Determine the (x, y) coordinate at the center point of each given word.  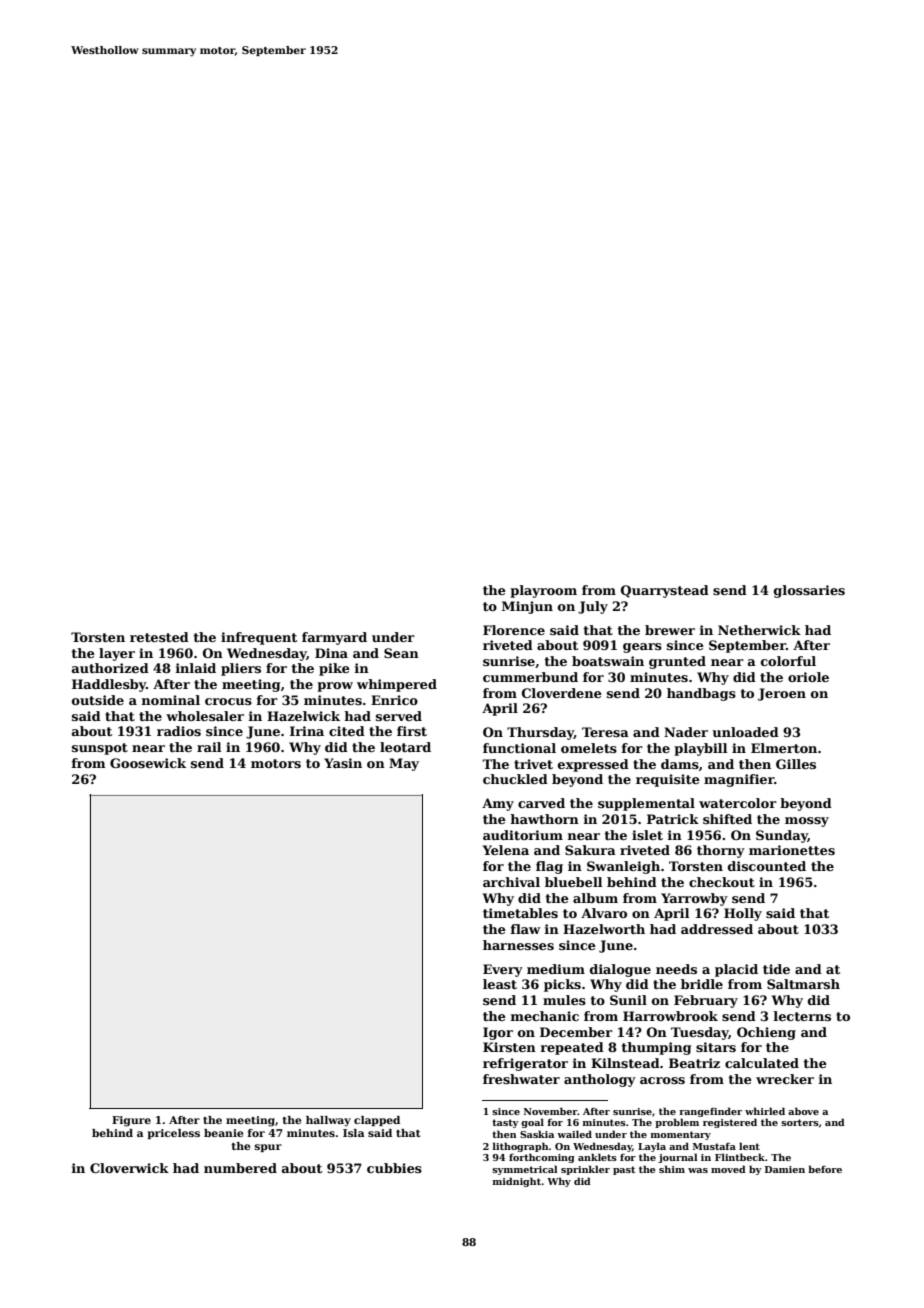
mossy (807, 822)
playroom (543, 591)
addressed (717, 929)
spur (268, 1148)
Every (503, 970)
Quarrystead (665, 591)
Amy (498, 804)
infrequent (259, 638)
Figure (131, 1121)
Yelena (506, 850)
